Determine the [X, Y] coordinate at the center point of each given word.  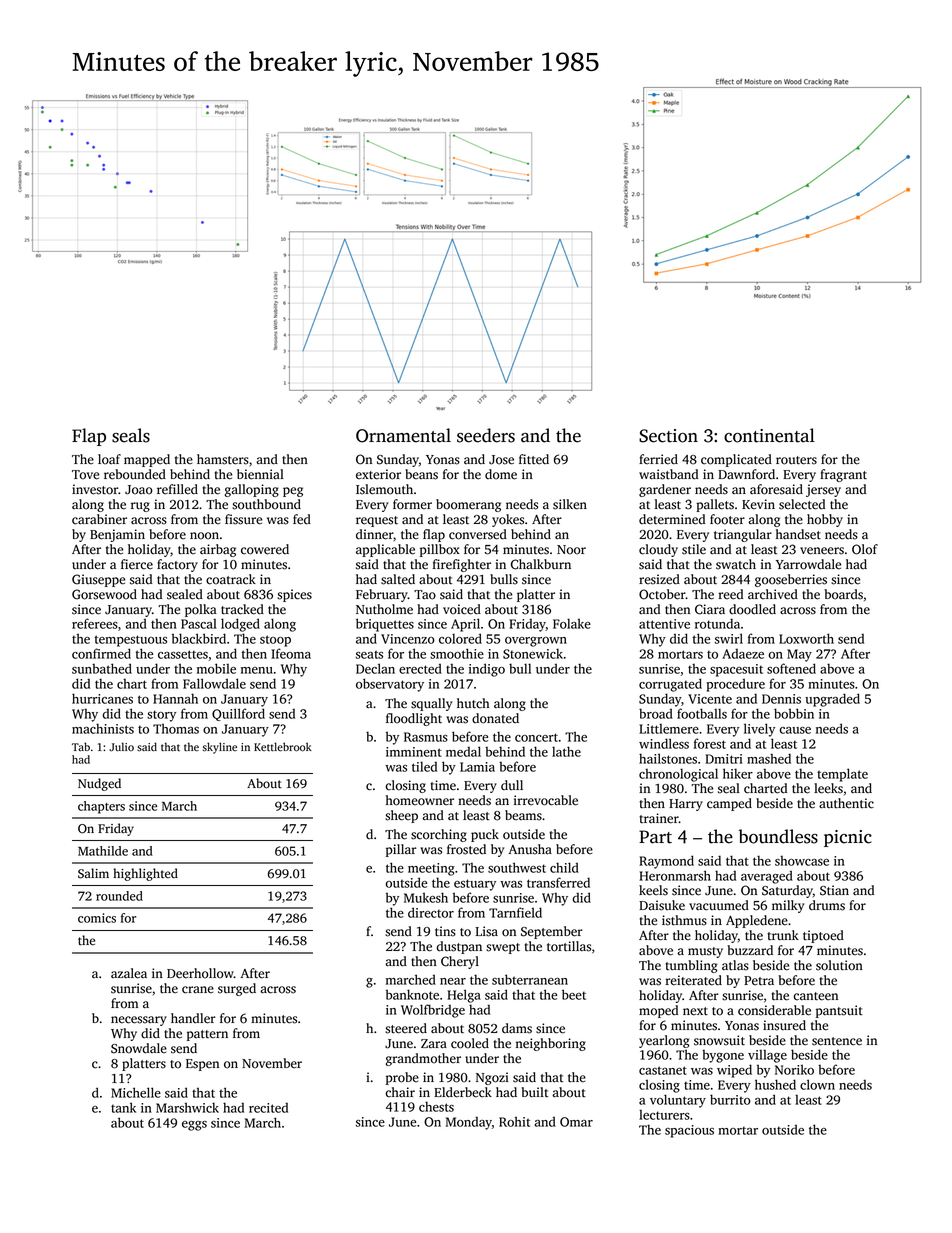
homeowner [420, 800]
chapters [101, 807]
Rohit [514, 1121]
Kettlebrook [283, 747]
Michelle [136, 1092]
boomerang [468, 505]
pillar [401, 850]
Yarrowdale [808, 564]
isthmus [684, 920]
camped [729, 804]
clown [817, 1084]
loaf [109, 459]
